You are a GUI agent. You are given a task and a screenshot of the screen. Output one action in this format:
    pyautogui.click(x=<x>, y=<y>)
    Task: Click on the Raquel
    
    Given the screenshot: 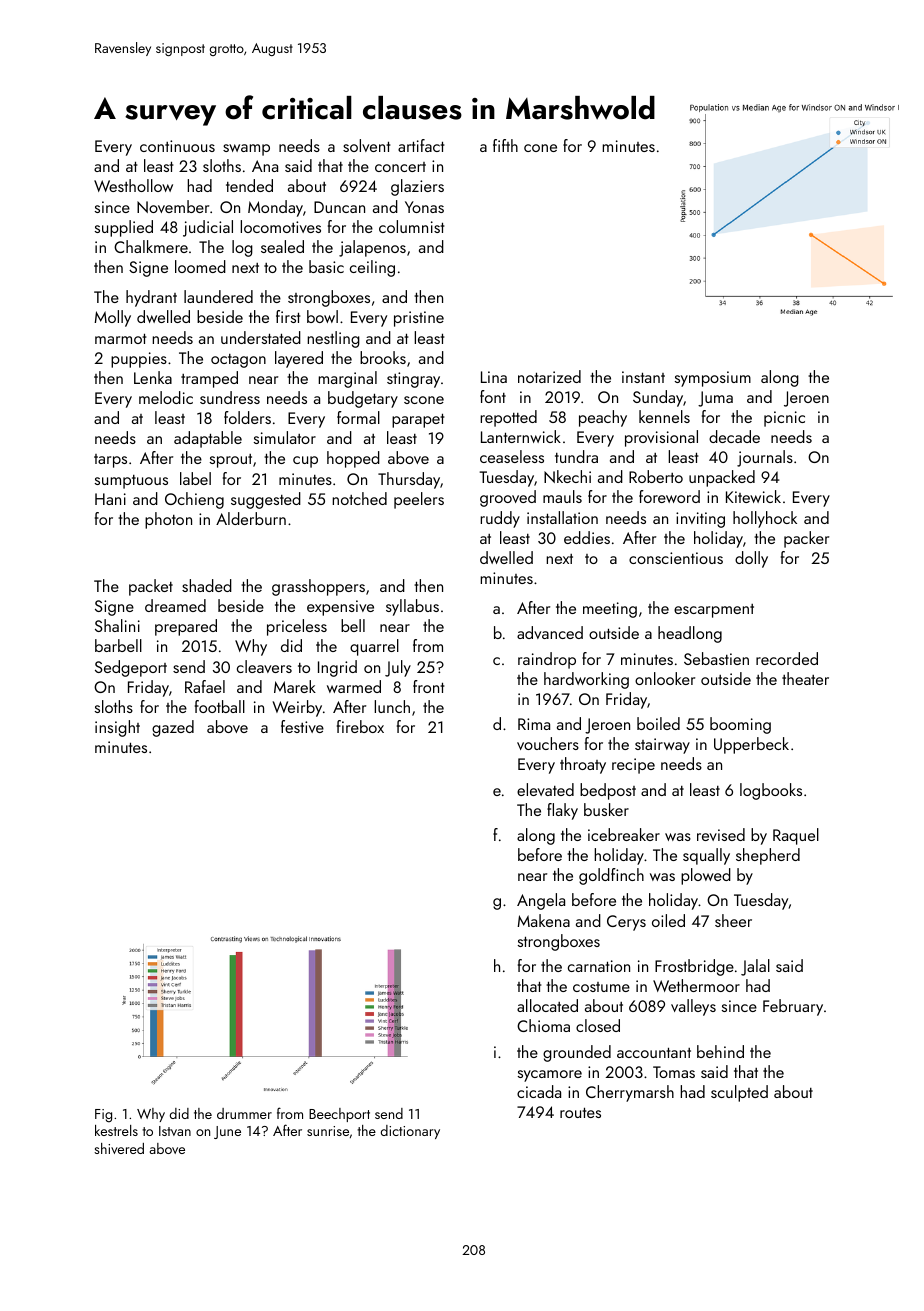 What is the action you would take?
    pyautogui.click(x=796, y=836)
